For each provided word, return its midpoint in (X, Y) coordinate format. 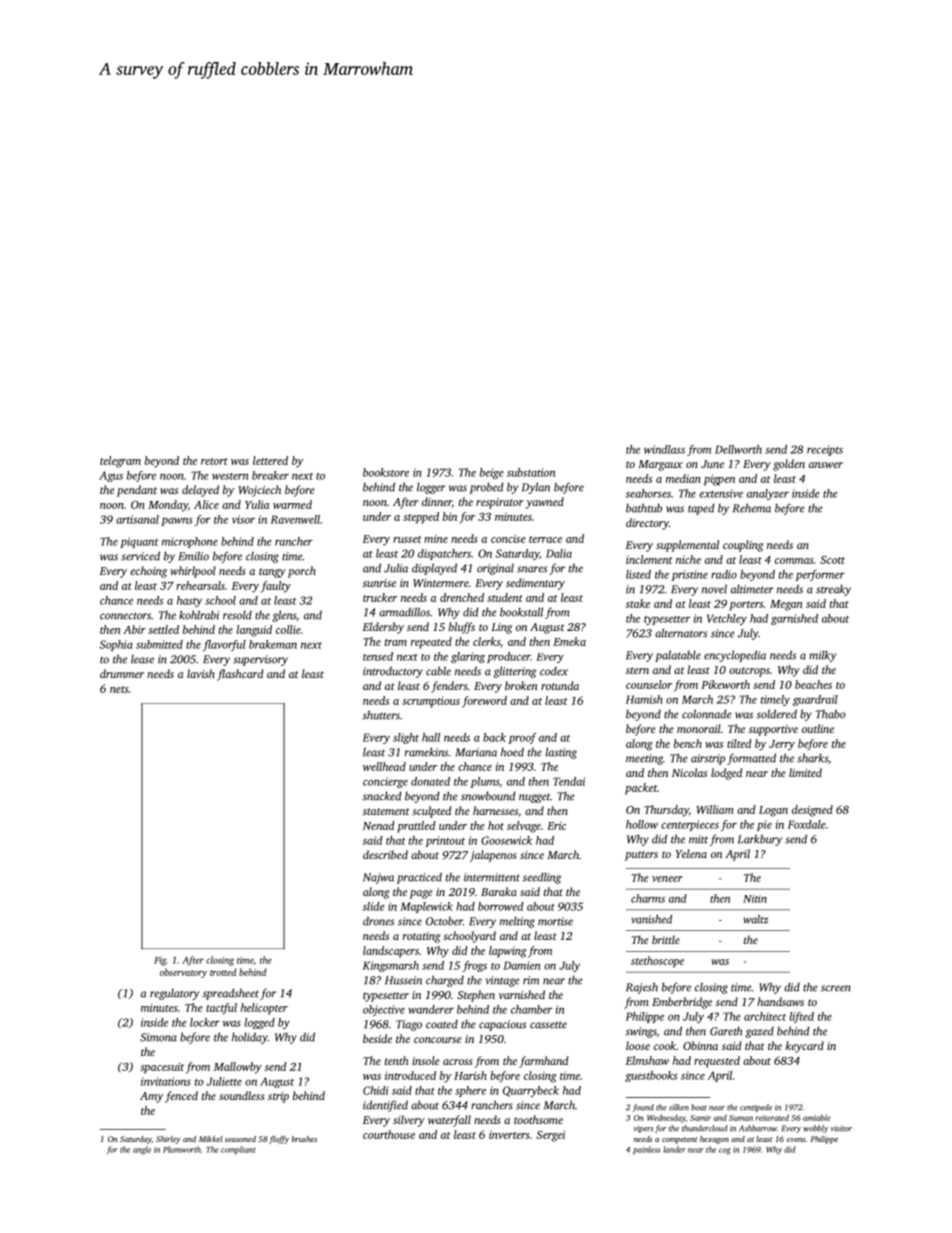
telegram (120, 462)
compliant (238, 1150)
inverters (509, 1135)
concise (508, 539)
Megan (786, 605)
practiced (419, 878)
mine (436, 539)
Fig (160, 961)
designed (812, 811)
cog (725, 1151)
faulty (276, 587)
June (712, 464)
